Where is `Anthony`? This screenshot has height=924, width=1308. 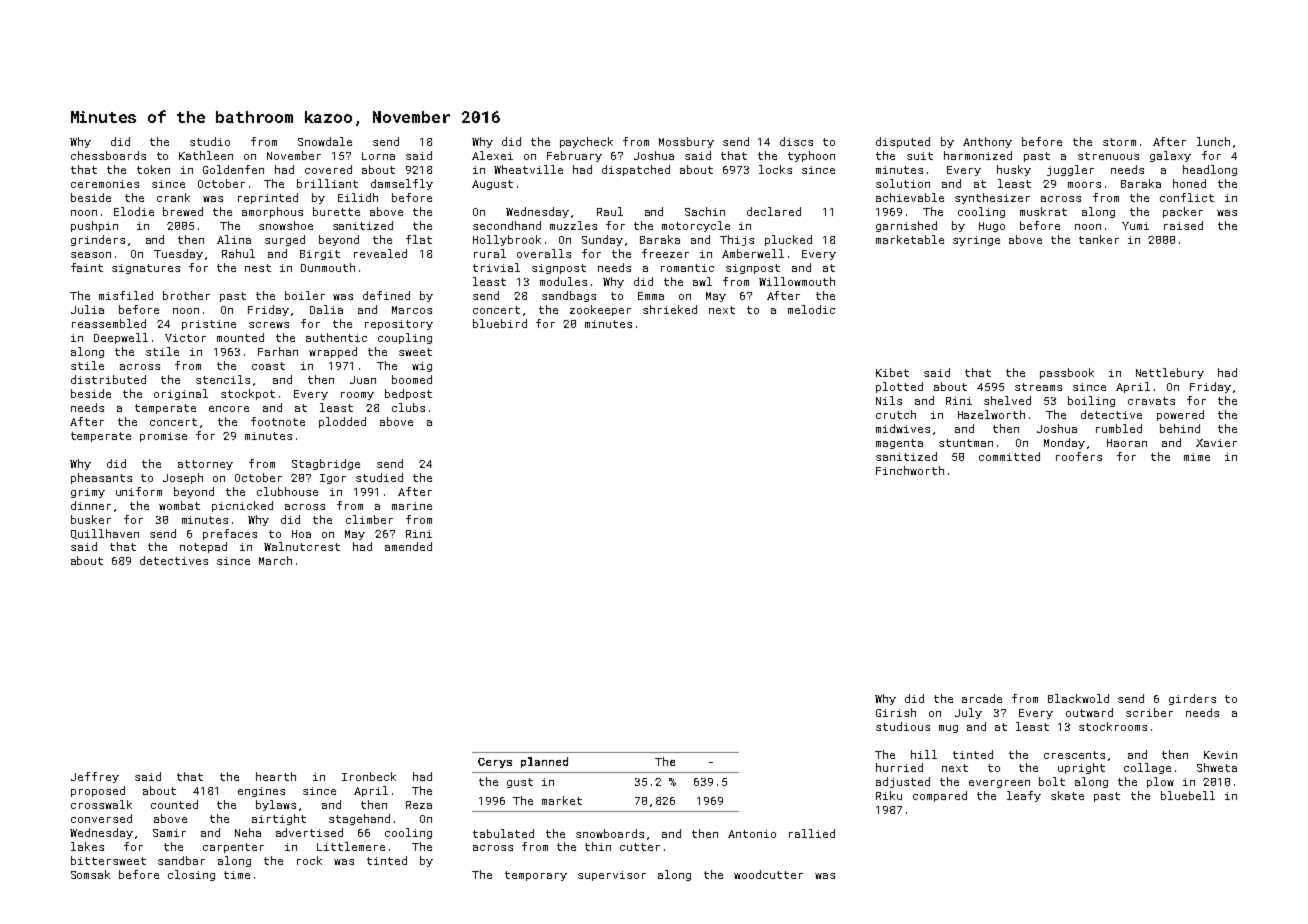
Anthony is located at coordinates (987, 142).
